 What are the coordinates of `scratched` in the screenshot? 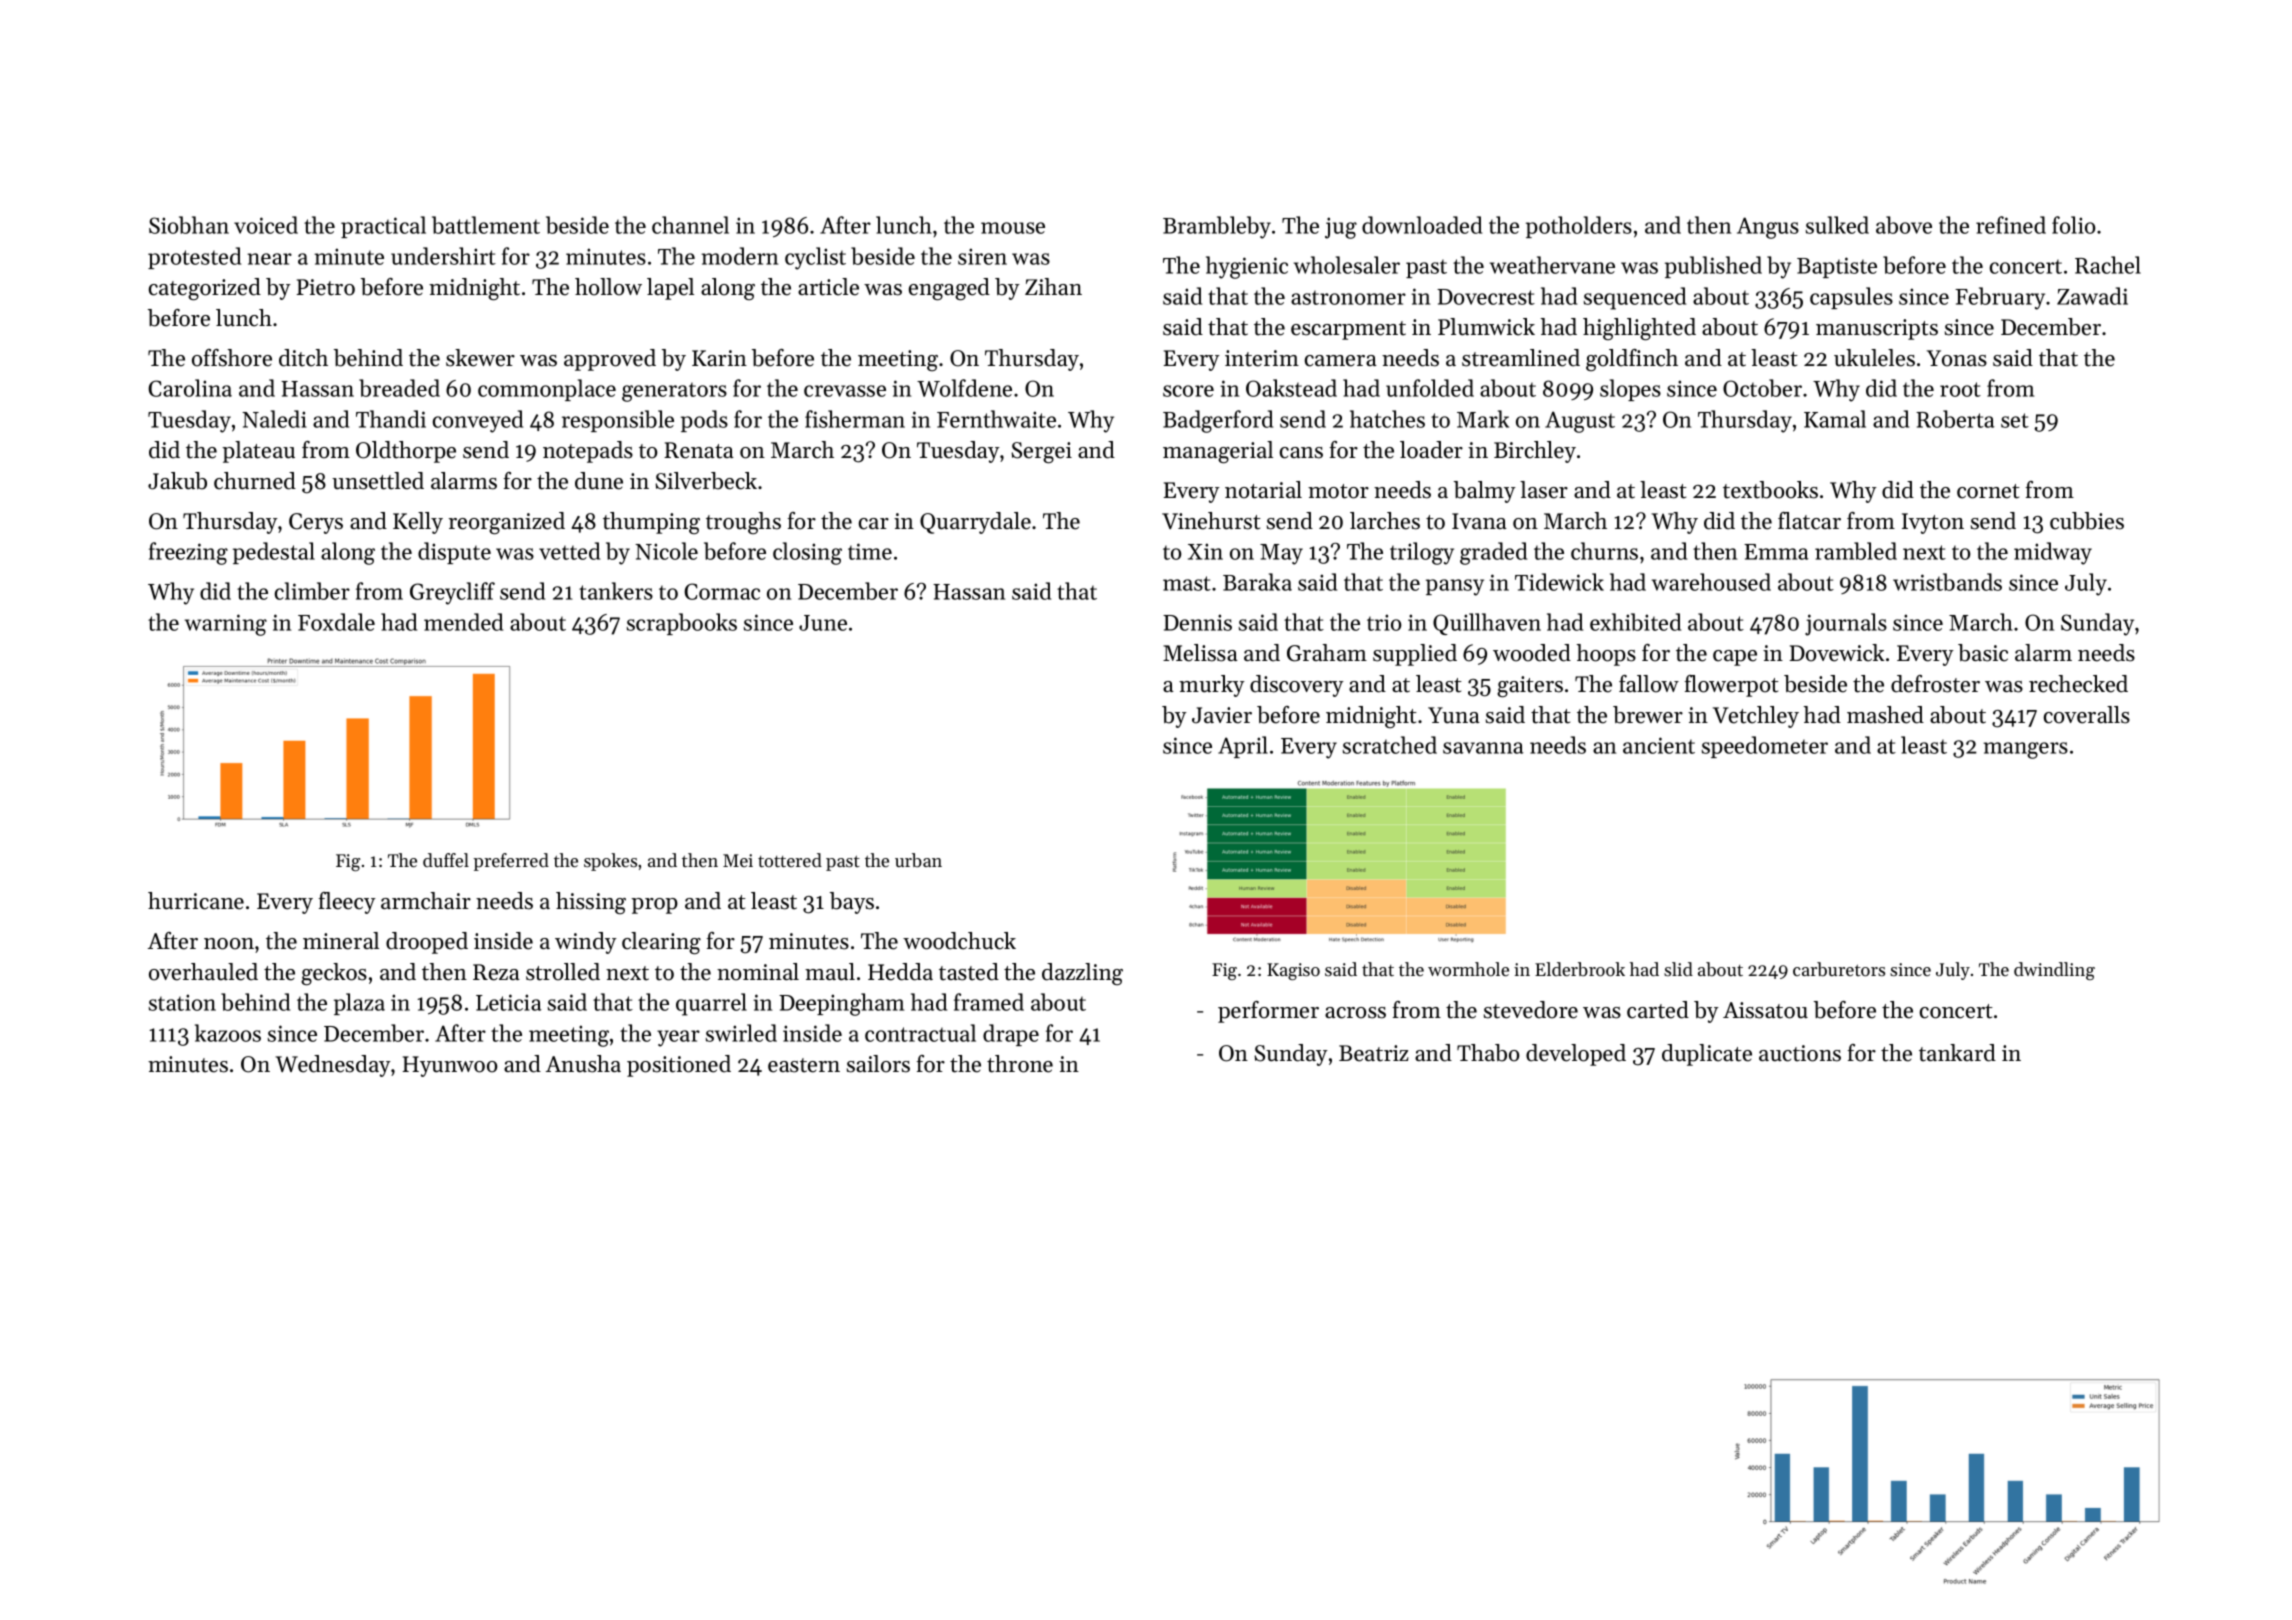 It's located at (1390, 745).
